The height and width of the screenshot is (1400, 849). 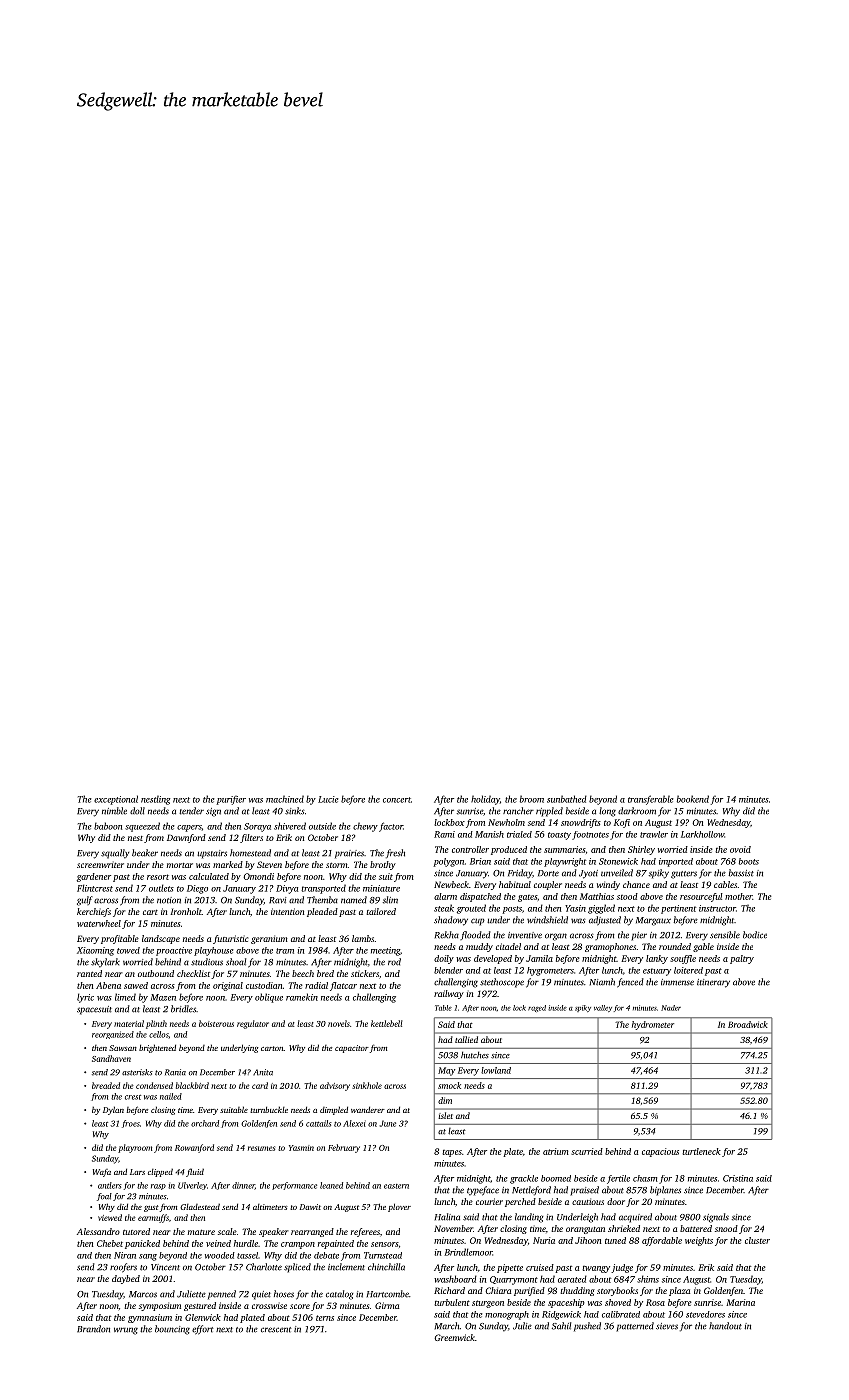 I want to click on Brindlemoor, so click(x=468, y=1252).
